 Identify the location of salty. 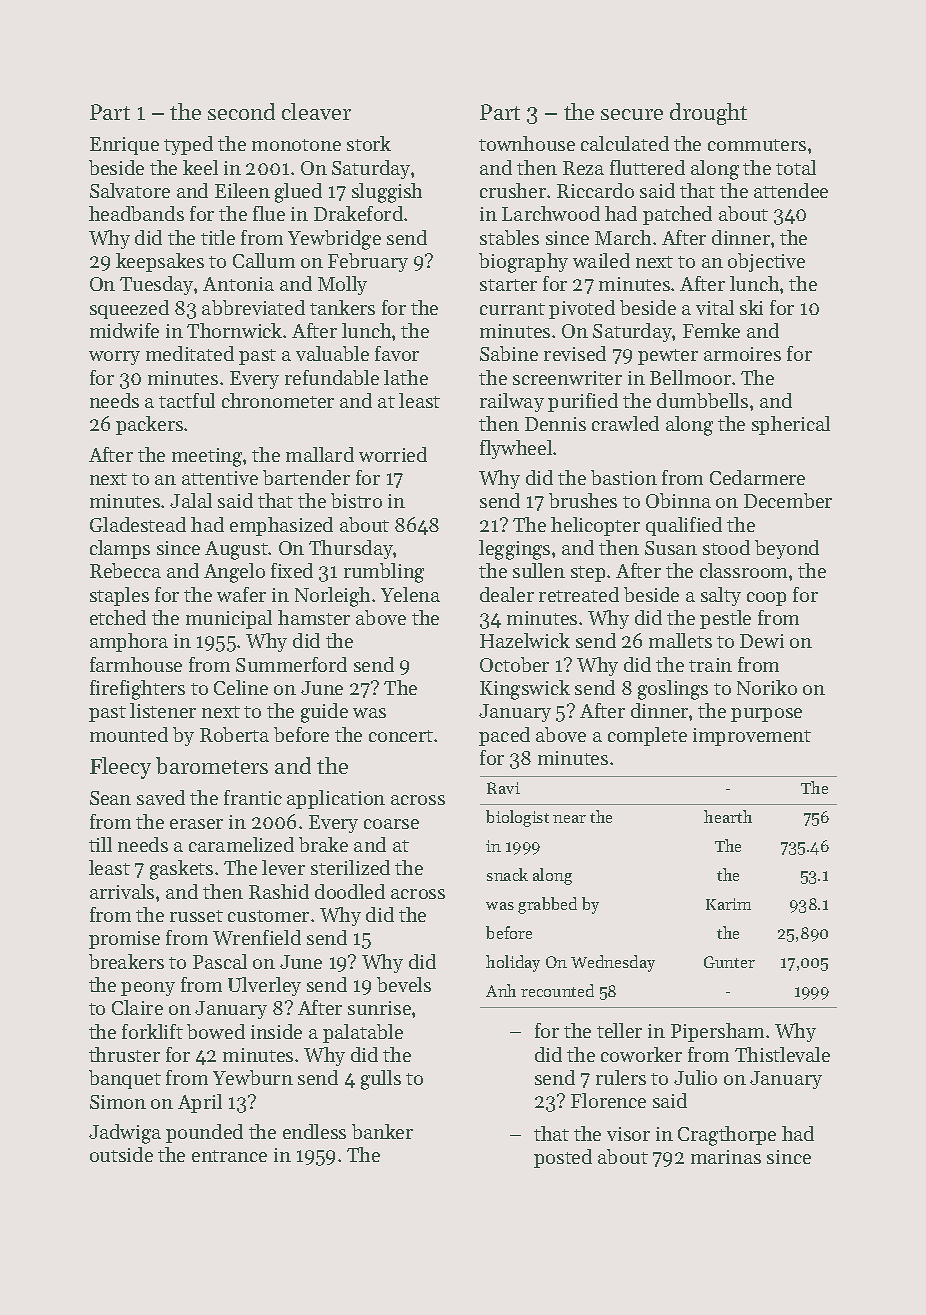
(721, 596).
